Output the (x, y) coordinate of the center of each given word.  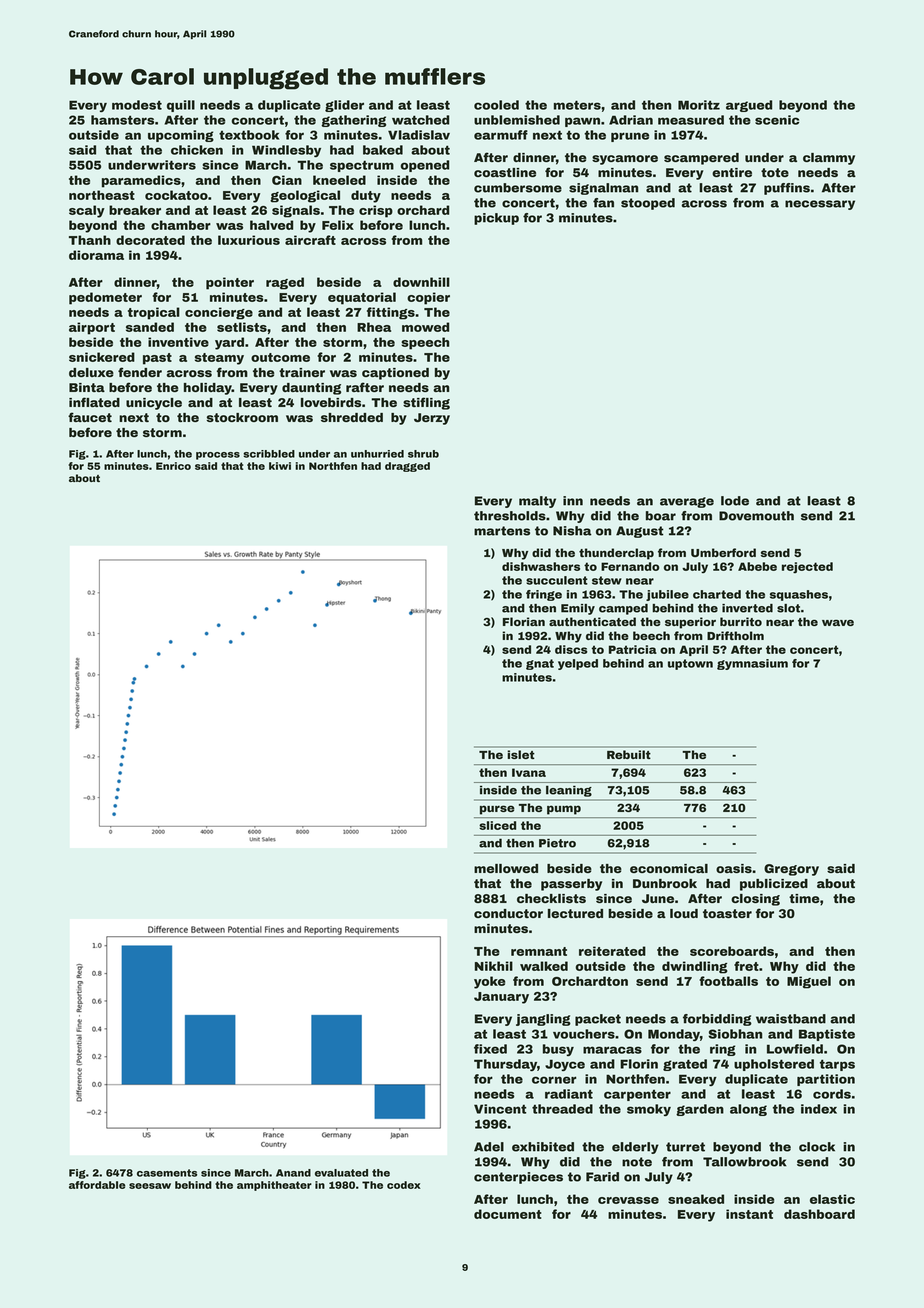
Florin (639, 1064)
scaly (87, 211)
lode (735, 501)
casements (167, 1173)
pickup (496, 219)
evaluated (341, 1173)
